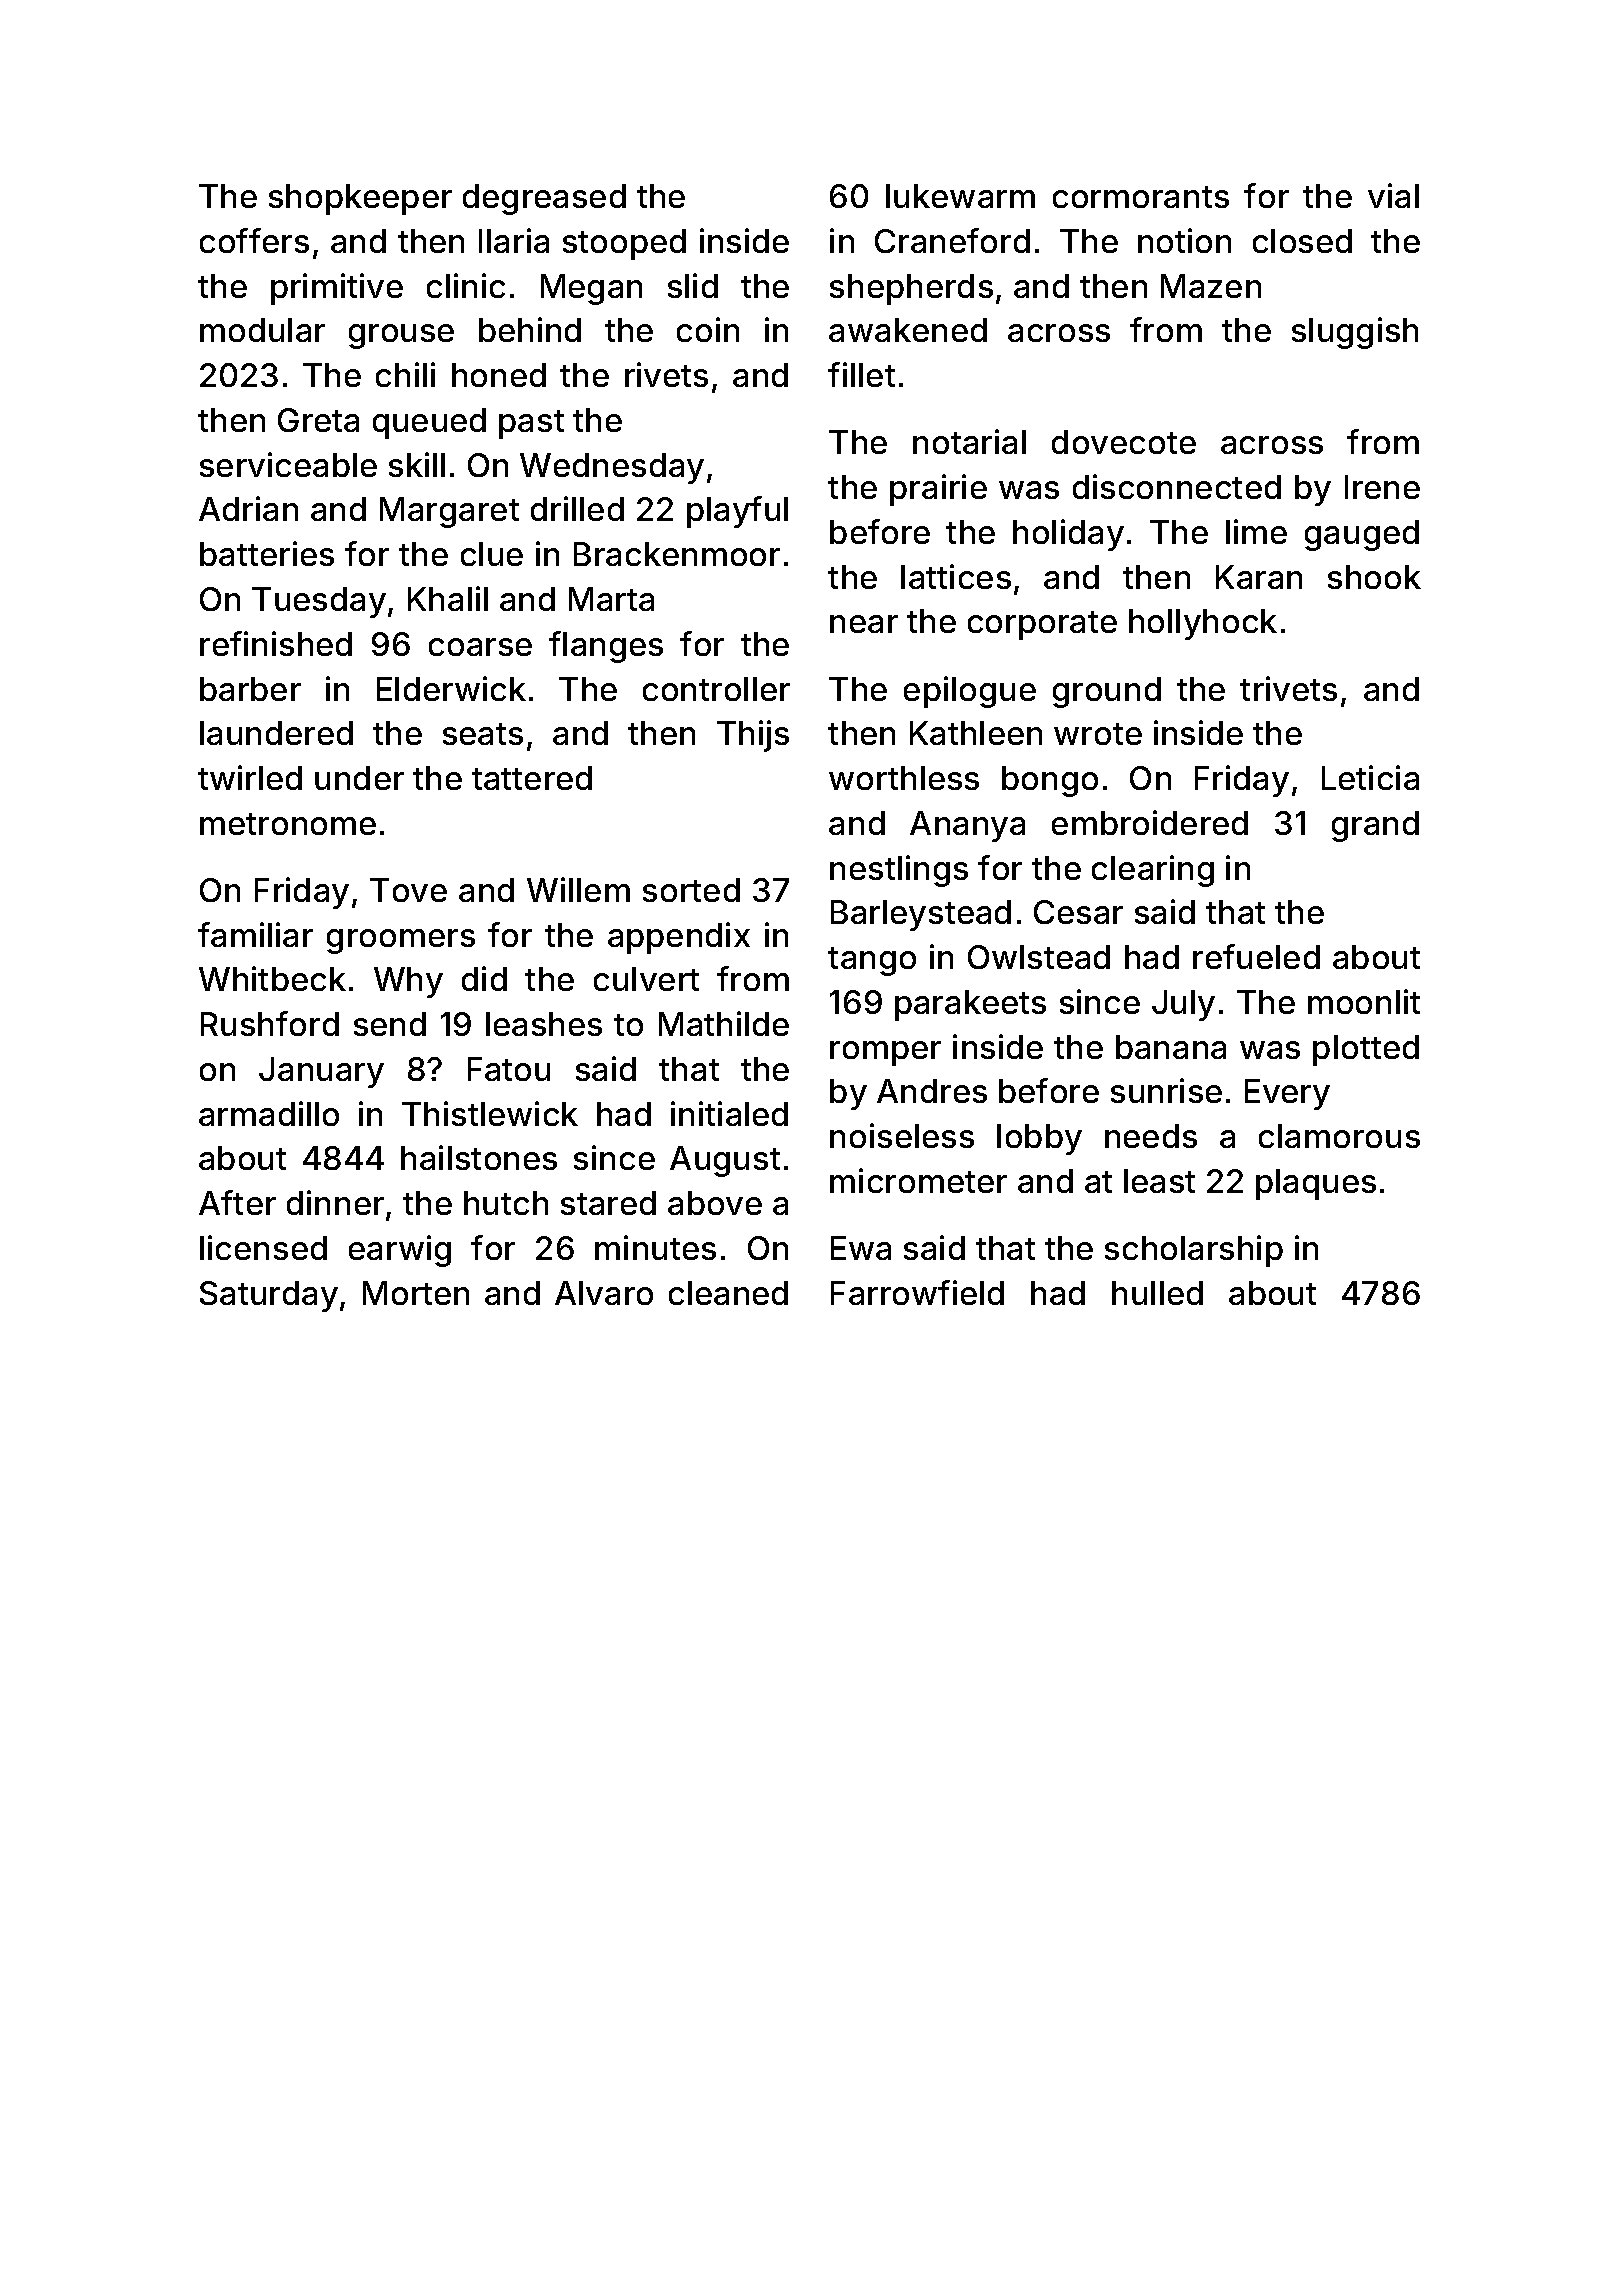 The height and width of the screenshot is (2292, 1620). I want to click on serviceable, so click(288, 464).
